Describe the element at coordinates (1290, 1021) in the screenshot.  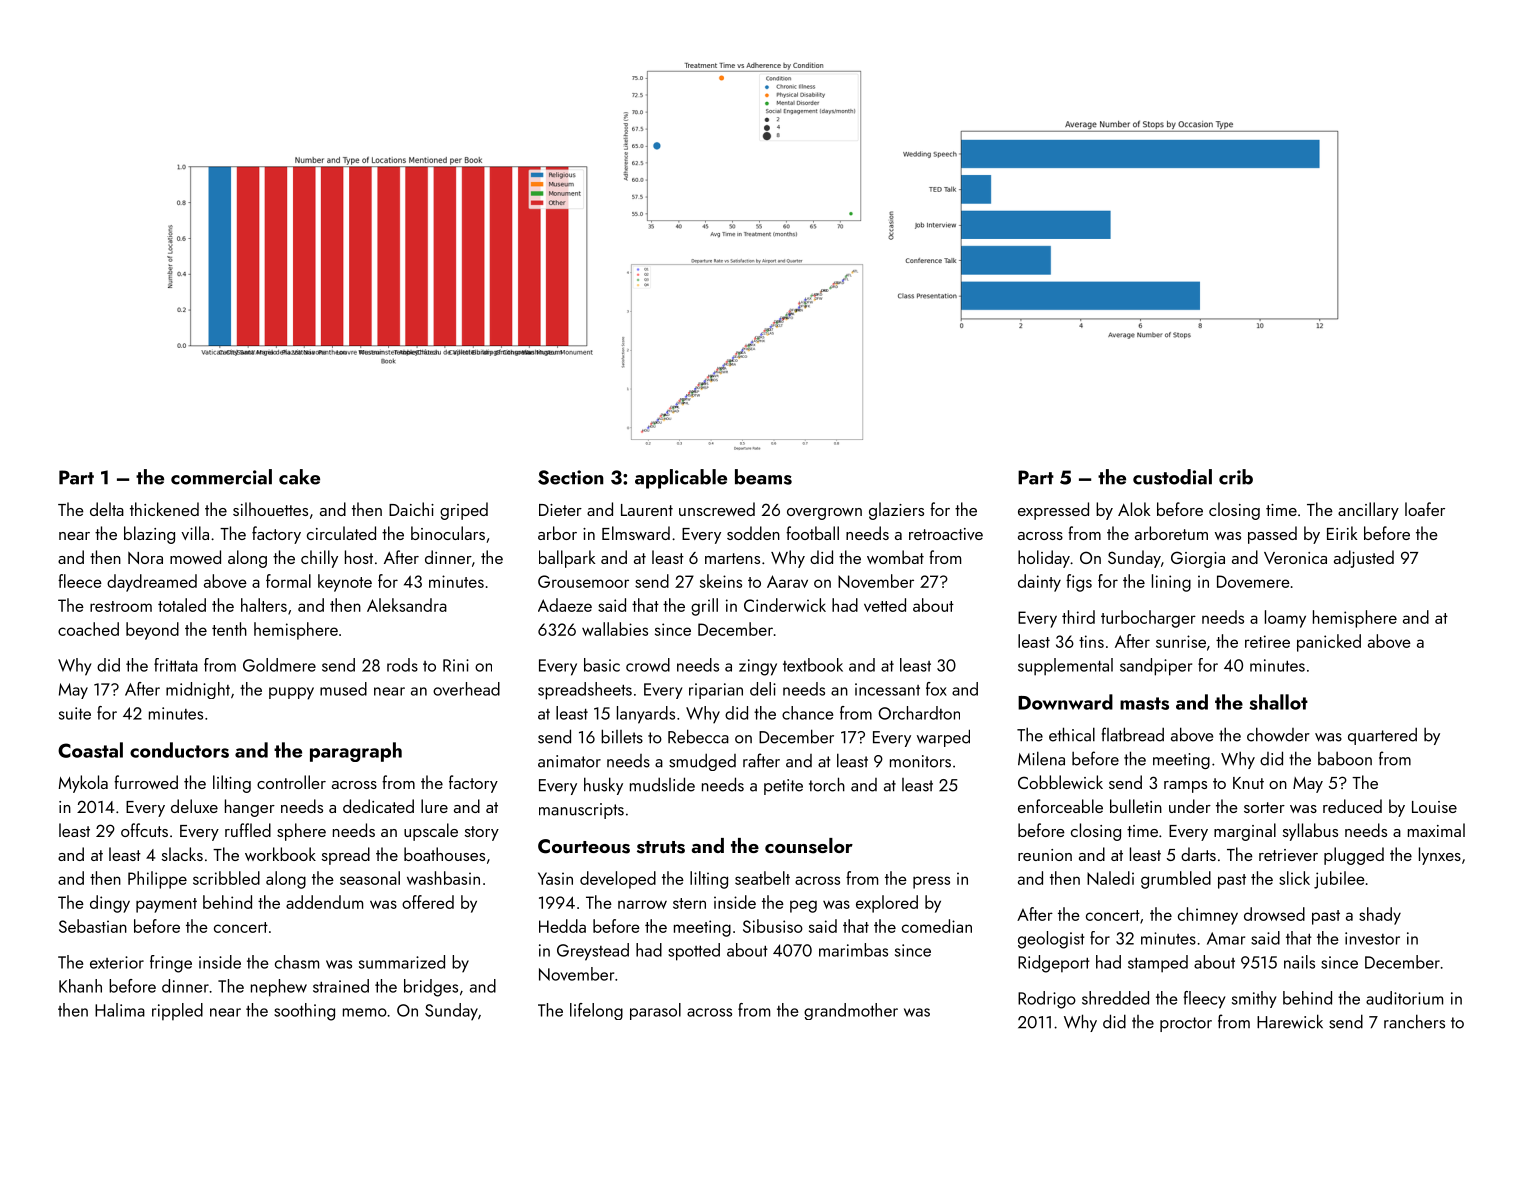
I see `Harewick` at that location.
